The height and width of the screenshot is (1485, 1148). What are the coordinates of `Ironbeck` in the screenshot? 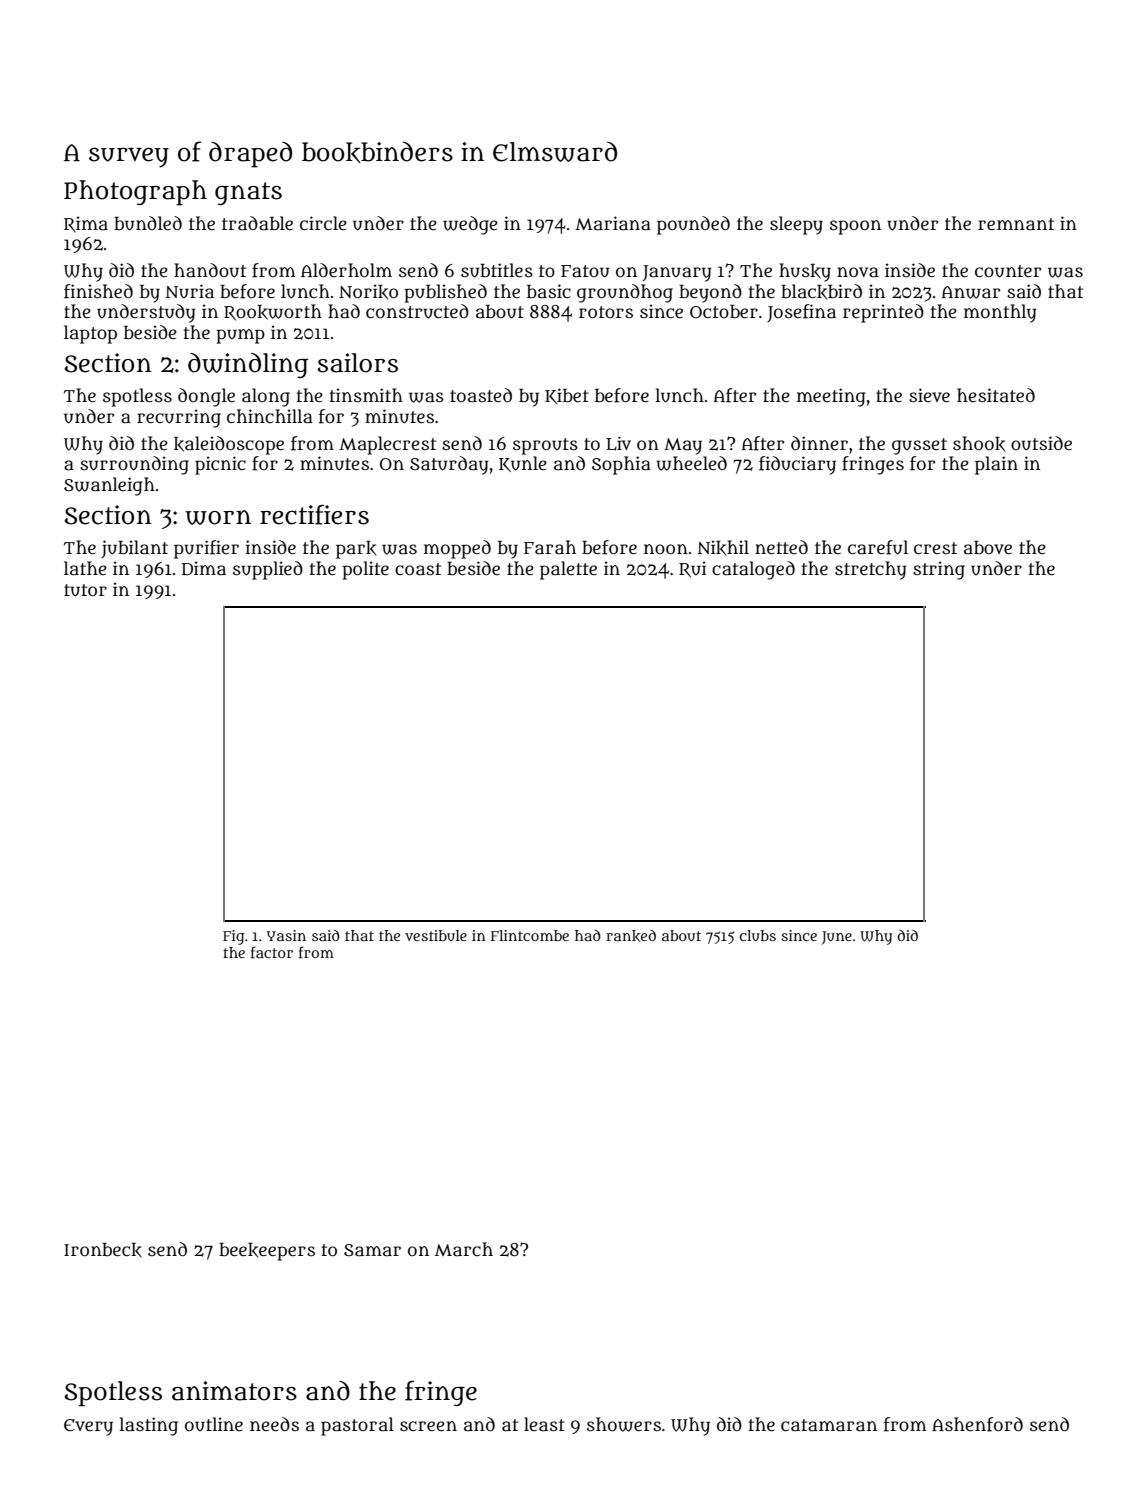 It's located at (103, 1250).
